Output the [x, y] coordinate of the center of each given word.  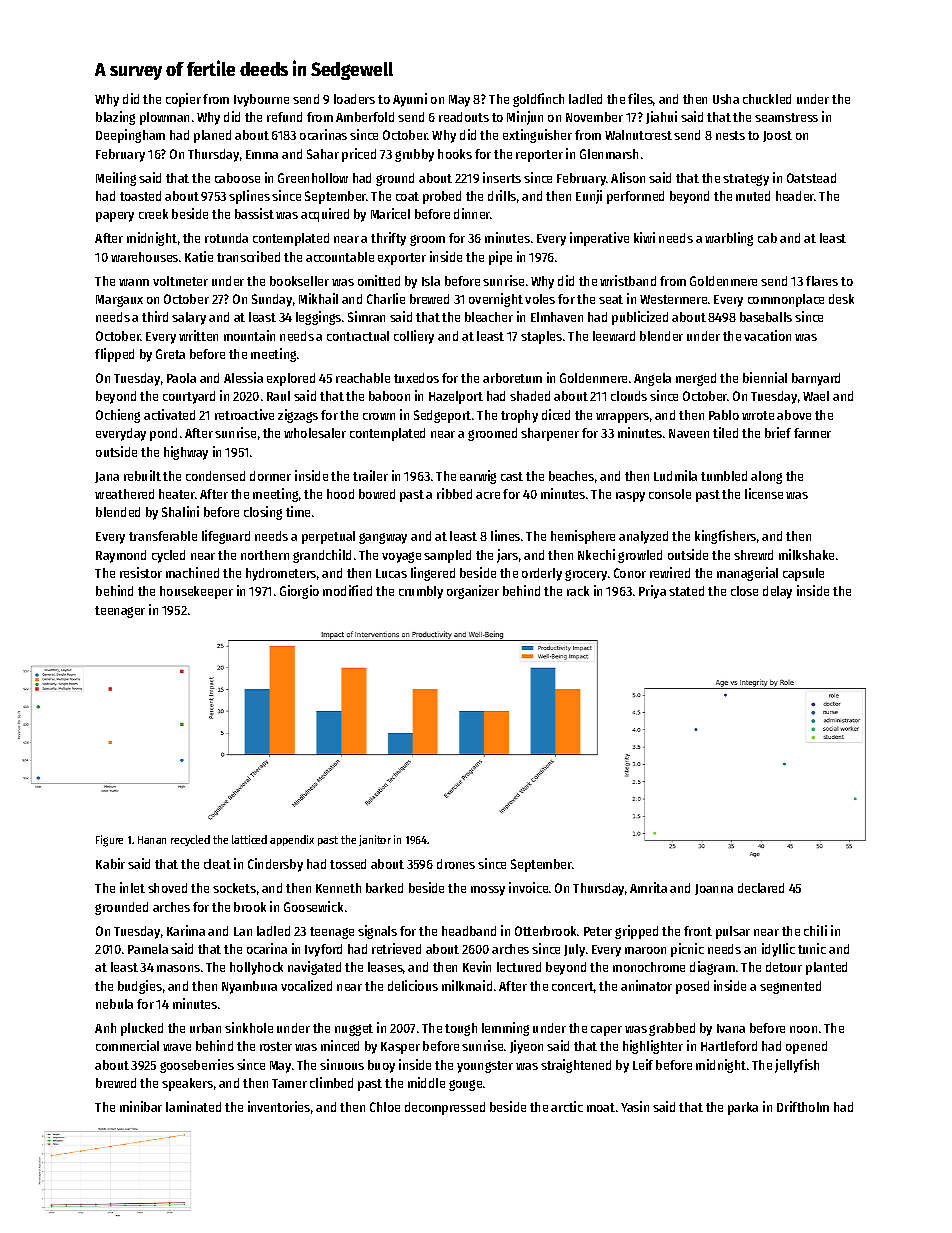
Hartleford [729, 1046]
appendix [292, 840]
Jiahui [661, 117]
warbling [729, 239]
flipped [114, 355]
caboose [237, 178]
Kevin [477, 966]
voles [540, 299]
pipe [500, 258]
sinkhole [249, 1027]
